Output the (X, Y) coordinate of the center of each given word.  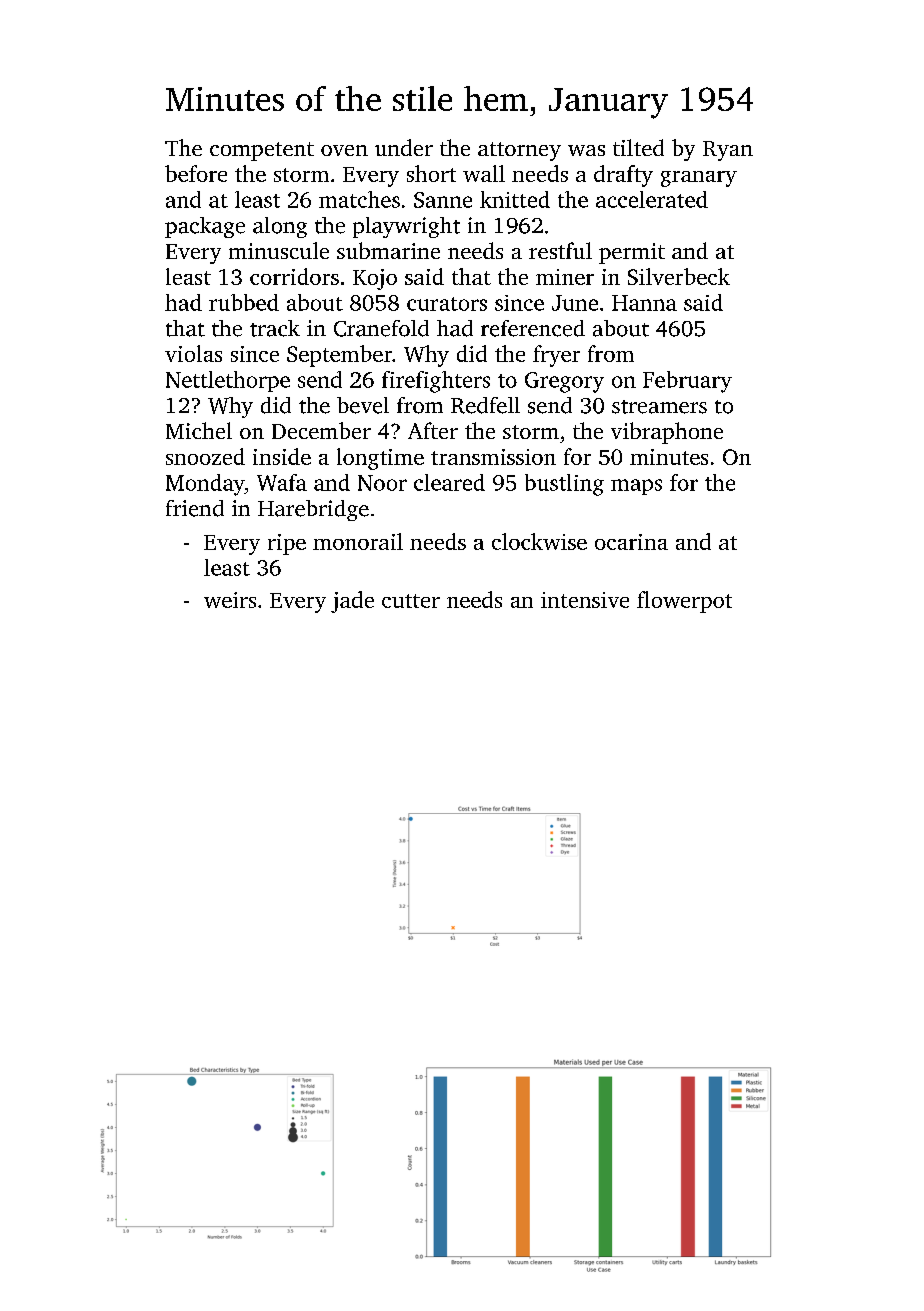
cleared (449, 482)
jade (352, 602)
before (196, 173)
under (404, 147)
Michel (199, 430)
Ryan (728, 151)
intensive (585, 600)
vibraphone (667, 433)
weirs (230, 600)
